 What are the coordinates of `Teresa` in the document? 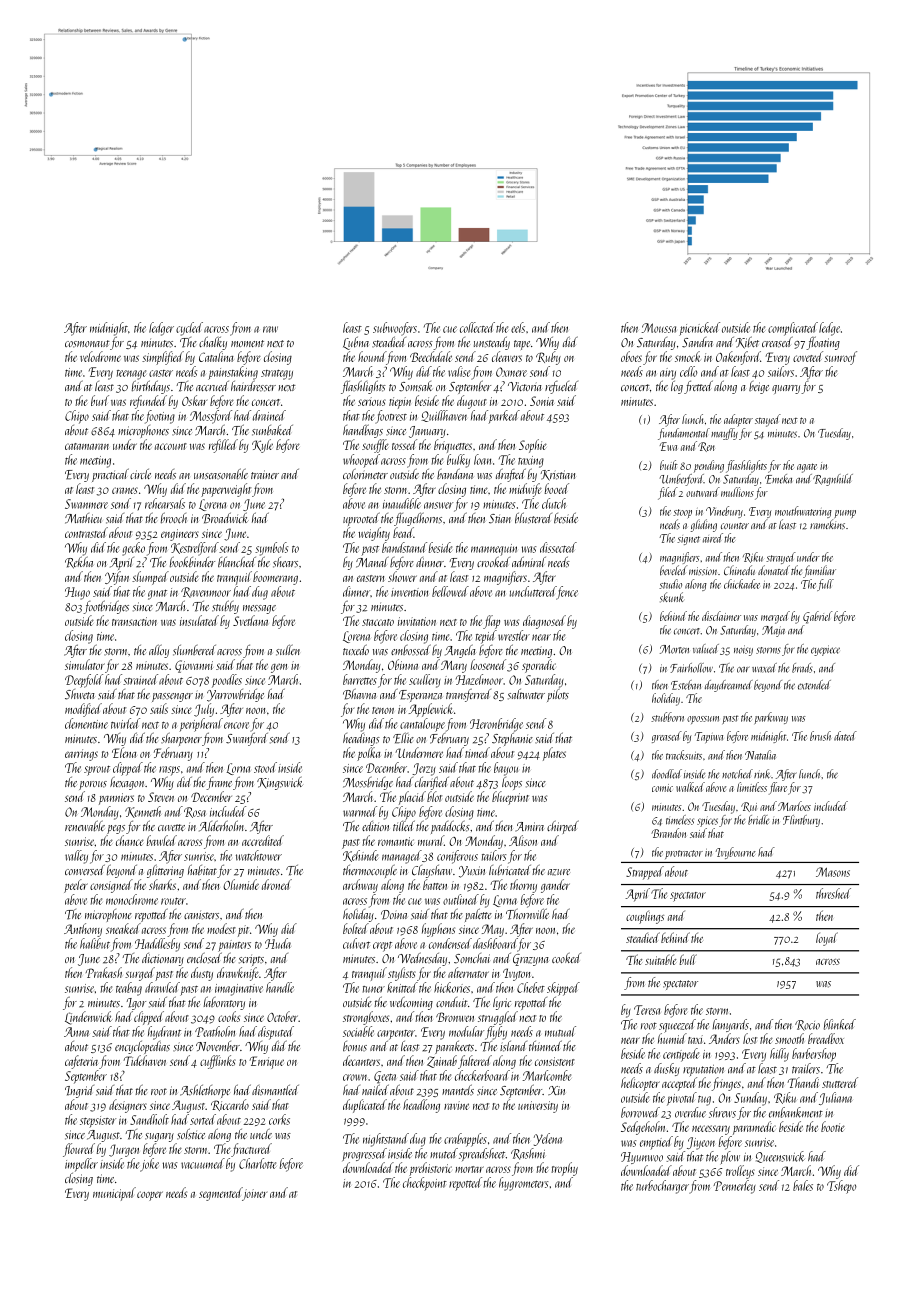 It's located at (647, 1010).
